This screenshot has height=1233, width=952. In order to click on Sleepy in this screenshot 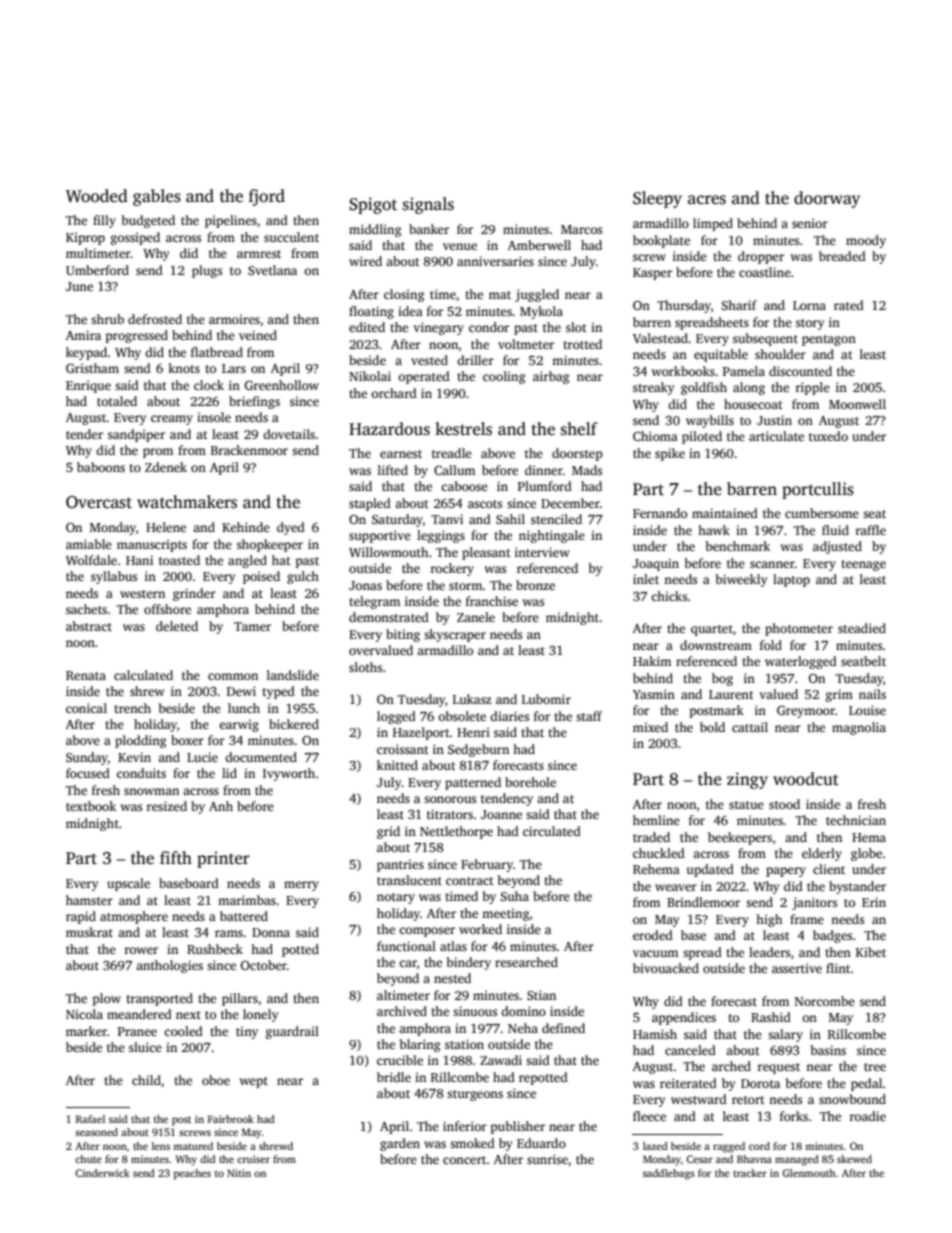, I will do `click(657, 199)`.
